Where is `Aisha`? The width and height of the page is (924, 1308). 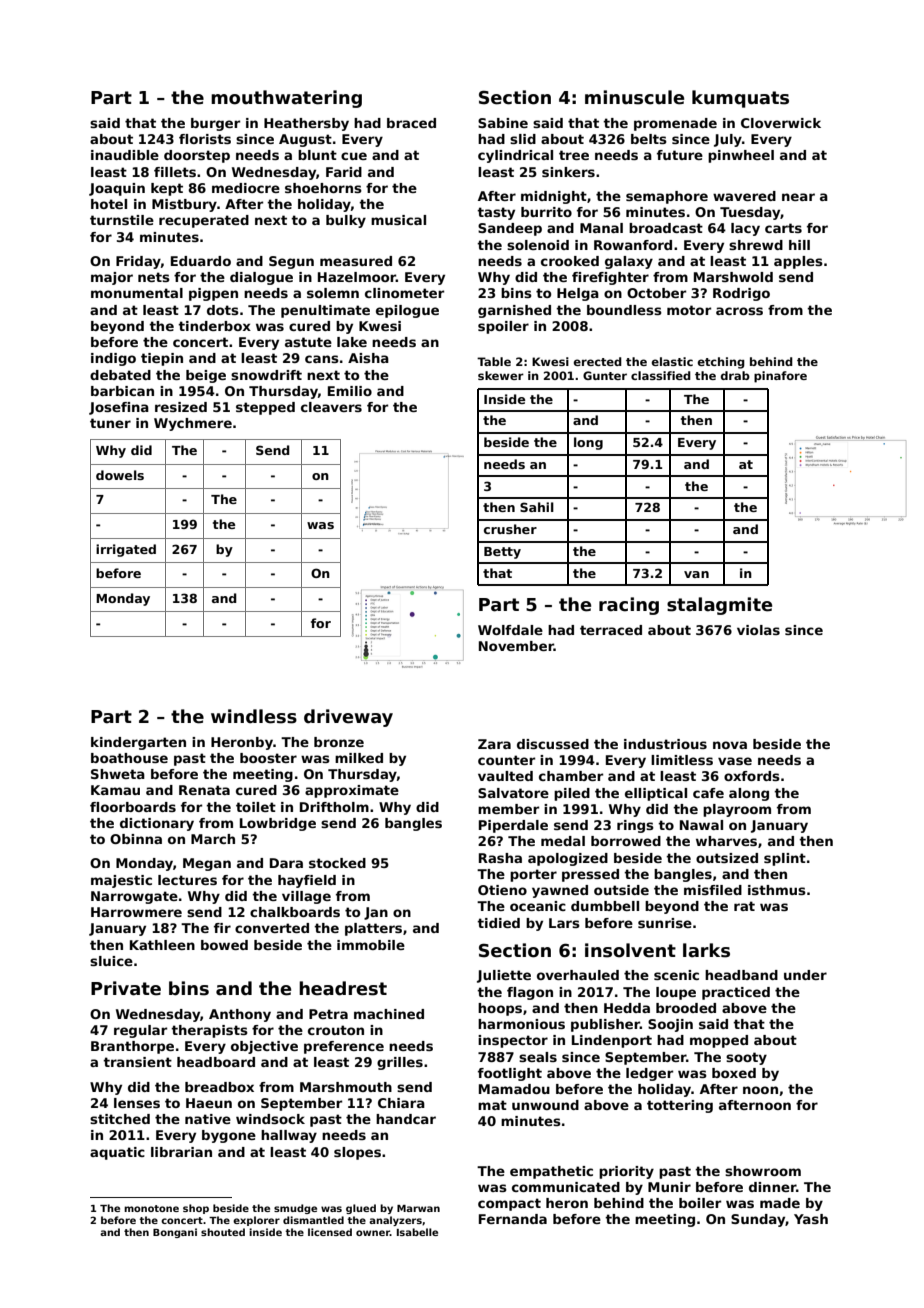
Aisha is located at coordinates (368, 358).
